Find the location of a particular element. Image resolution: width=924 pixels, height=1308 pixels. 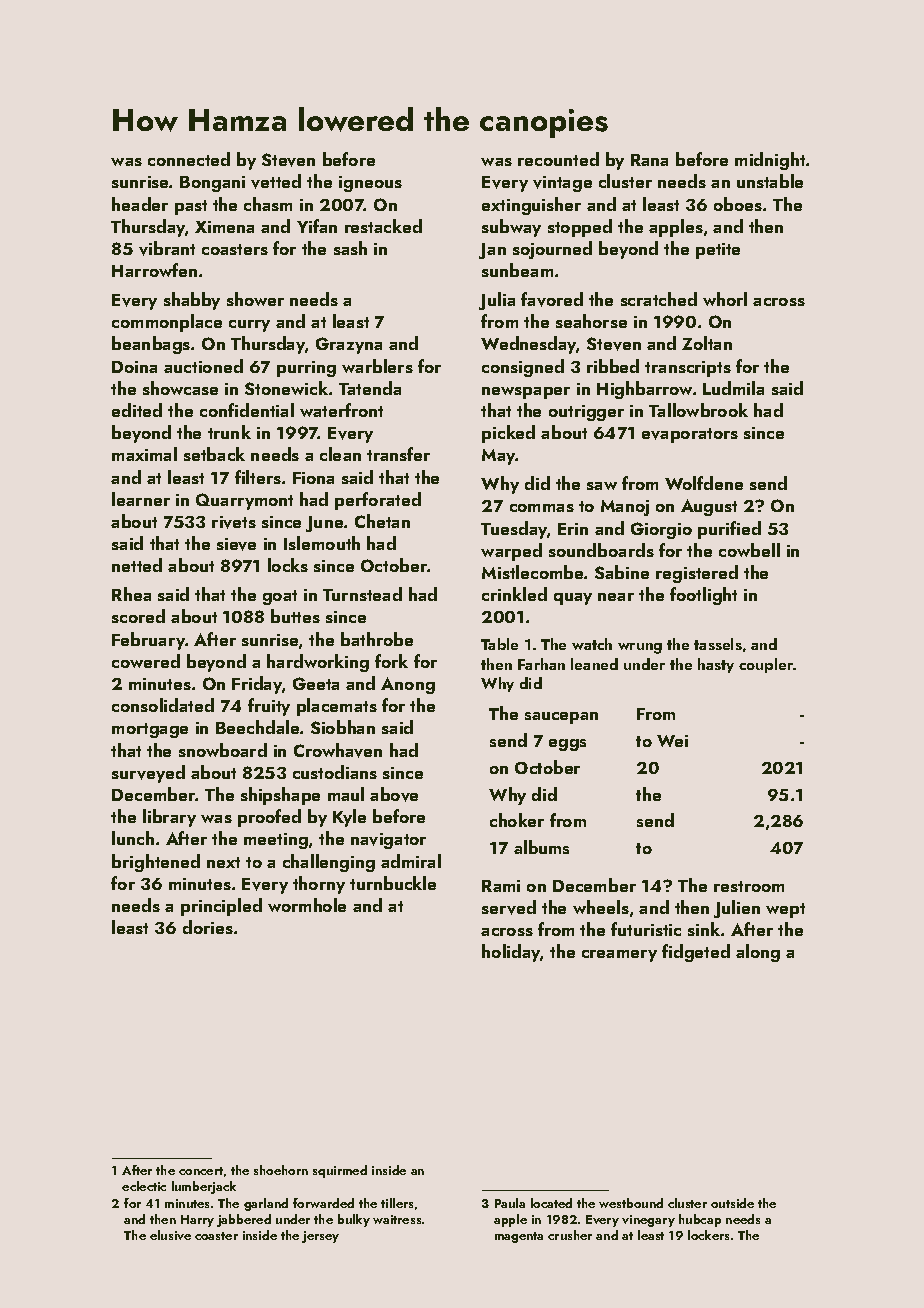

coupler is located at coordinates (766, 665).
